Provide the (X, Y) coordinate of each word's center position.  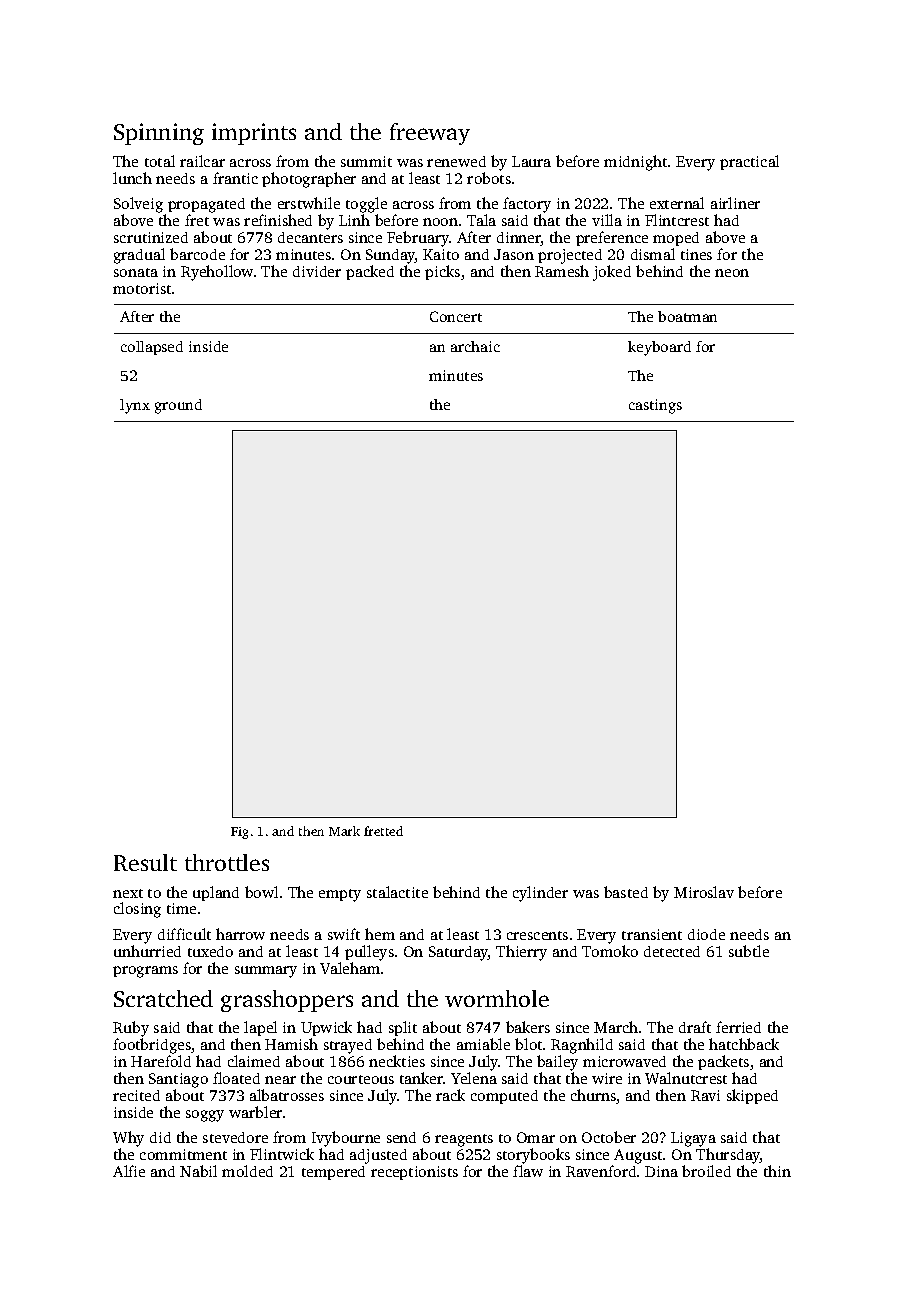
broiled (706, 1171)
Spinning (159, 134)
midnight (635, 163)
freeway (430, 134)
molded (247, 1171)
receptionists (414, 1173)
